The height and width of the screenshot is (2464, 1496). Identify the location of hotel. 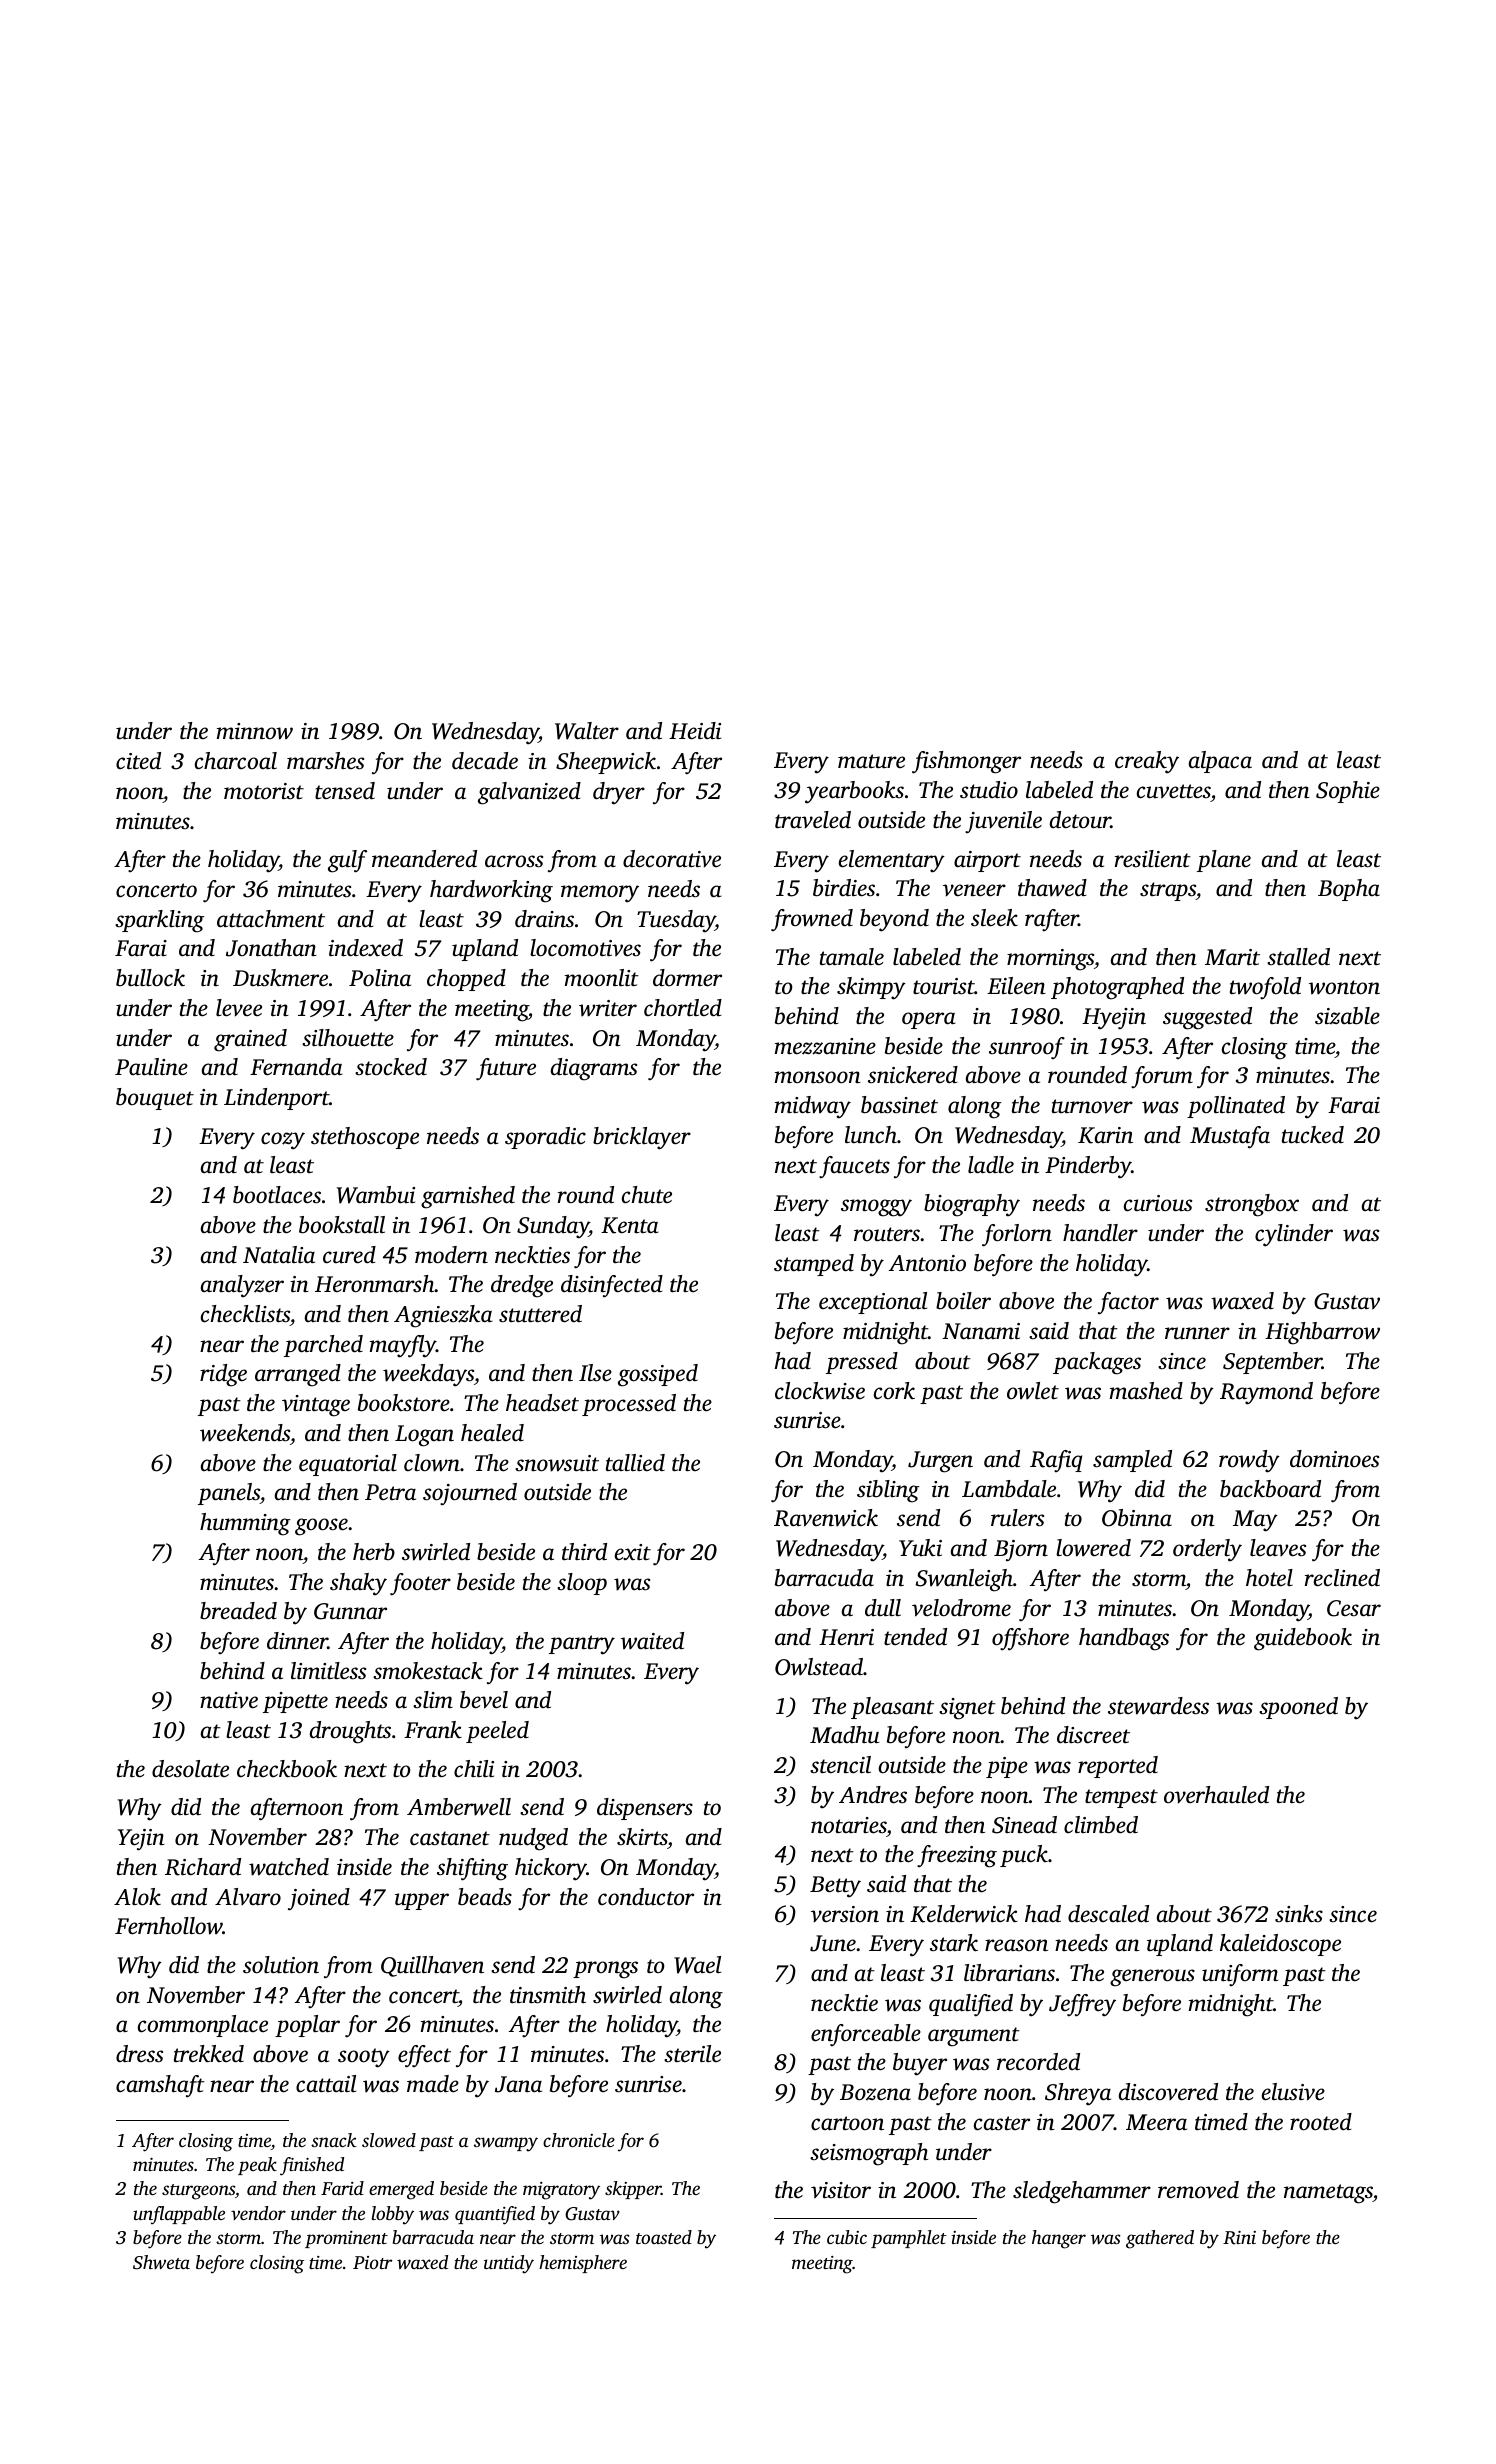
(1269, 1578).
